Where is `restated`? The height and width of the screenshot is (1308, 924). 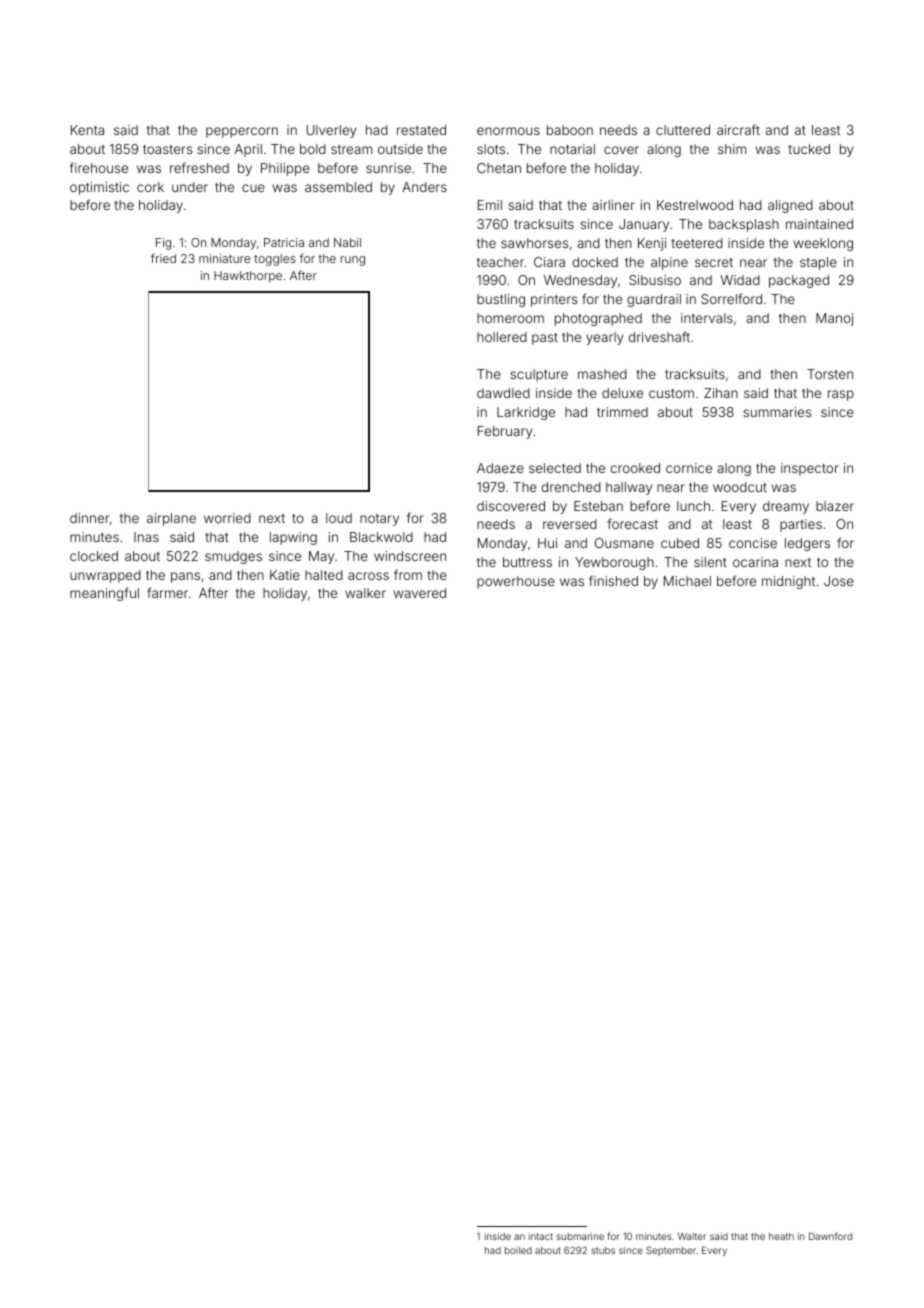
restated is located at coordinates (421, 130).
